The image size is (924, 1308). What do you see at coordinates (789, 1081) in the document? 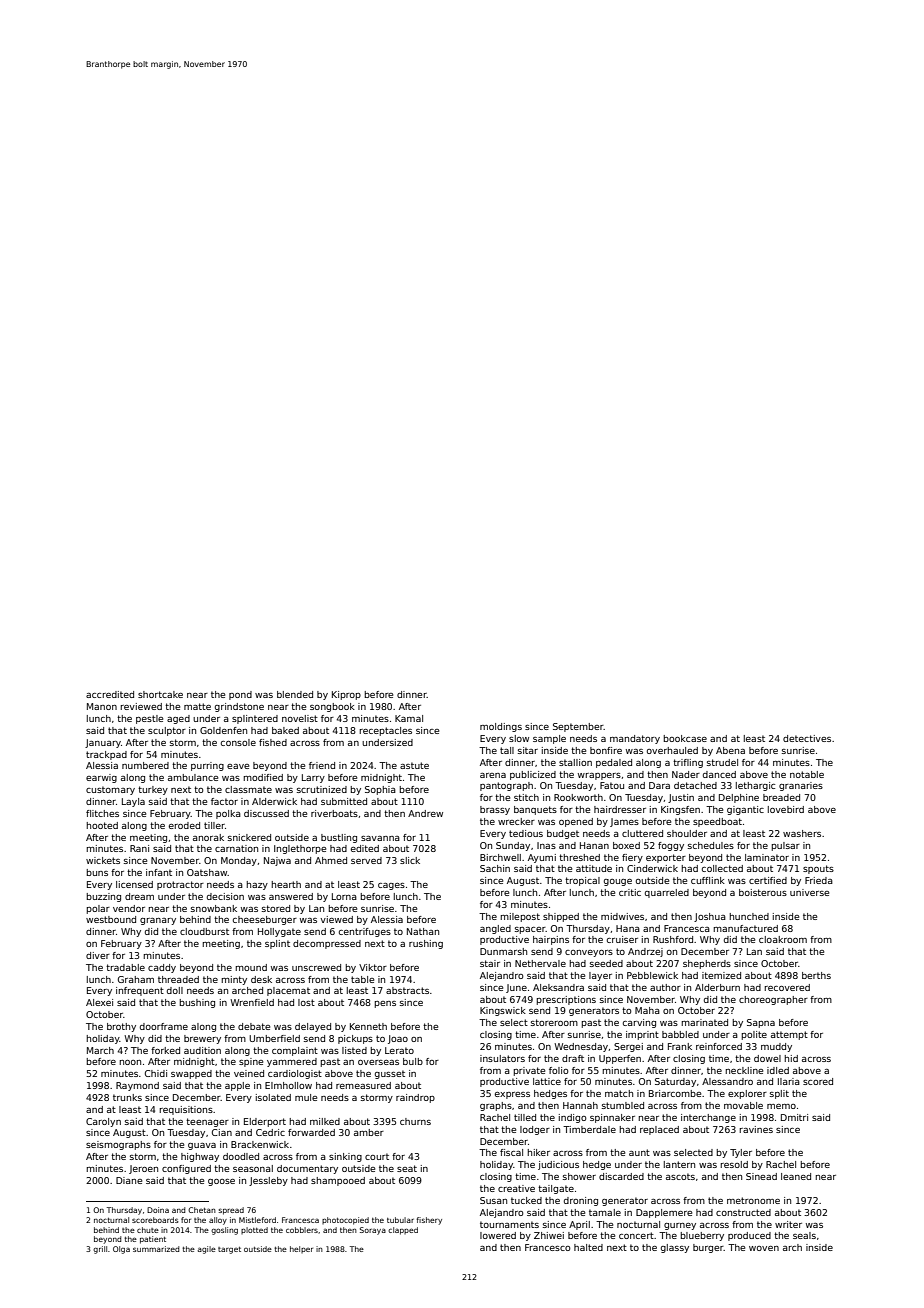
I see `Ilaria` at bounding box center [789, 1081].
